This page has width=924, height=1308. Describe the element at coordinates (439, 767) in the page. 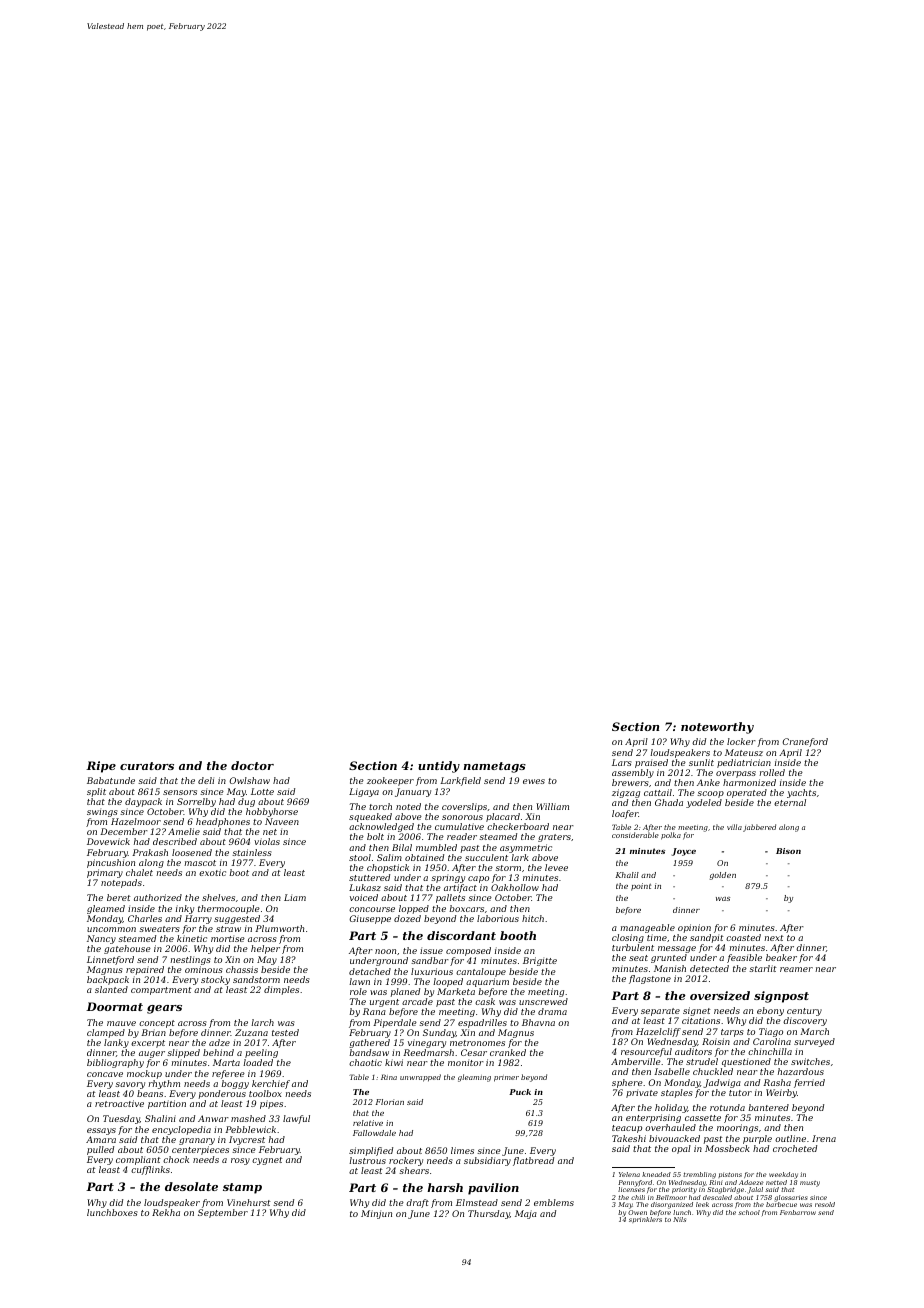

I see `untidy` at that location.
